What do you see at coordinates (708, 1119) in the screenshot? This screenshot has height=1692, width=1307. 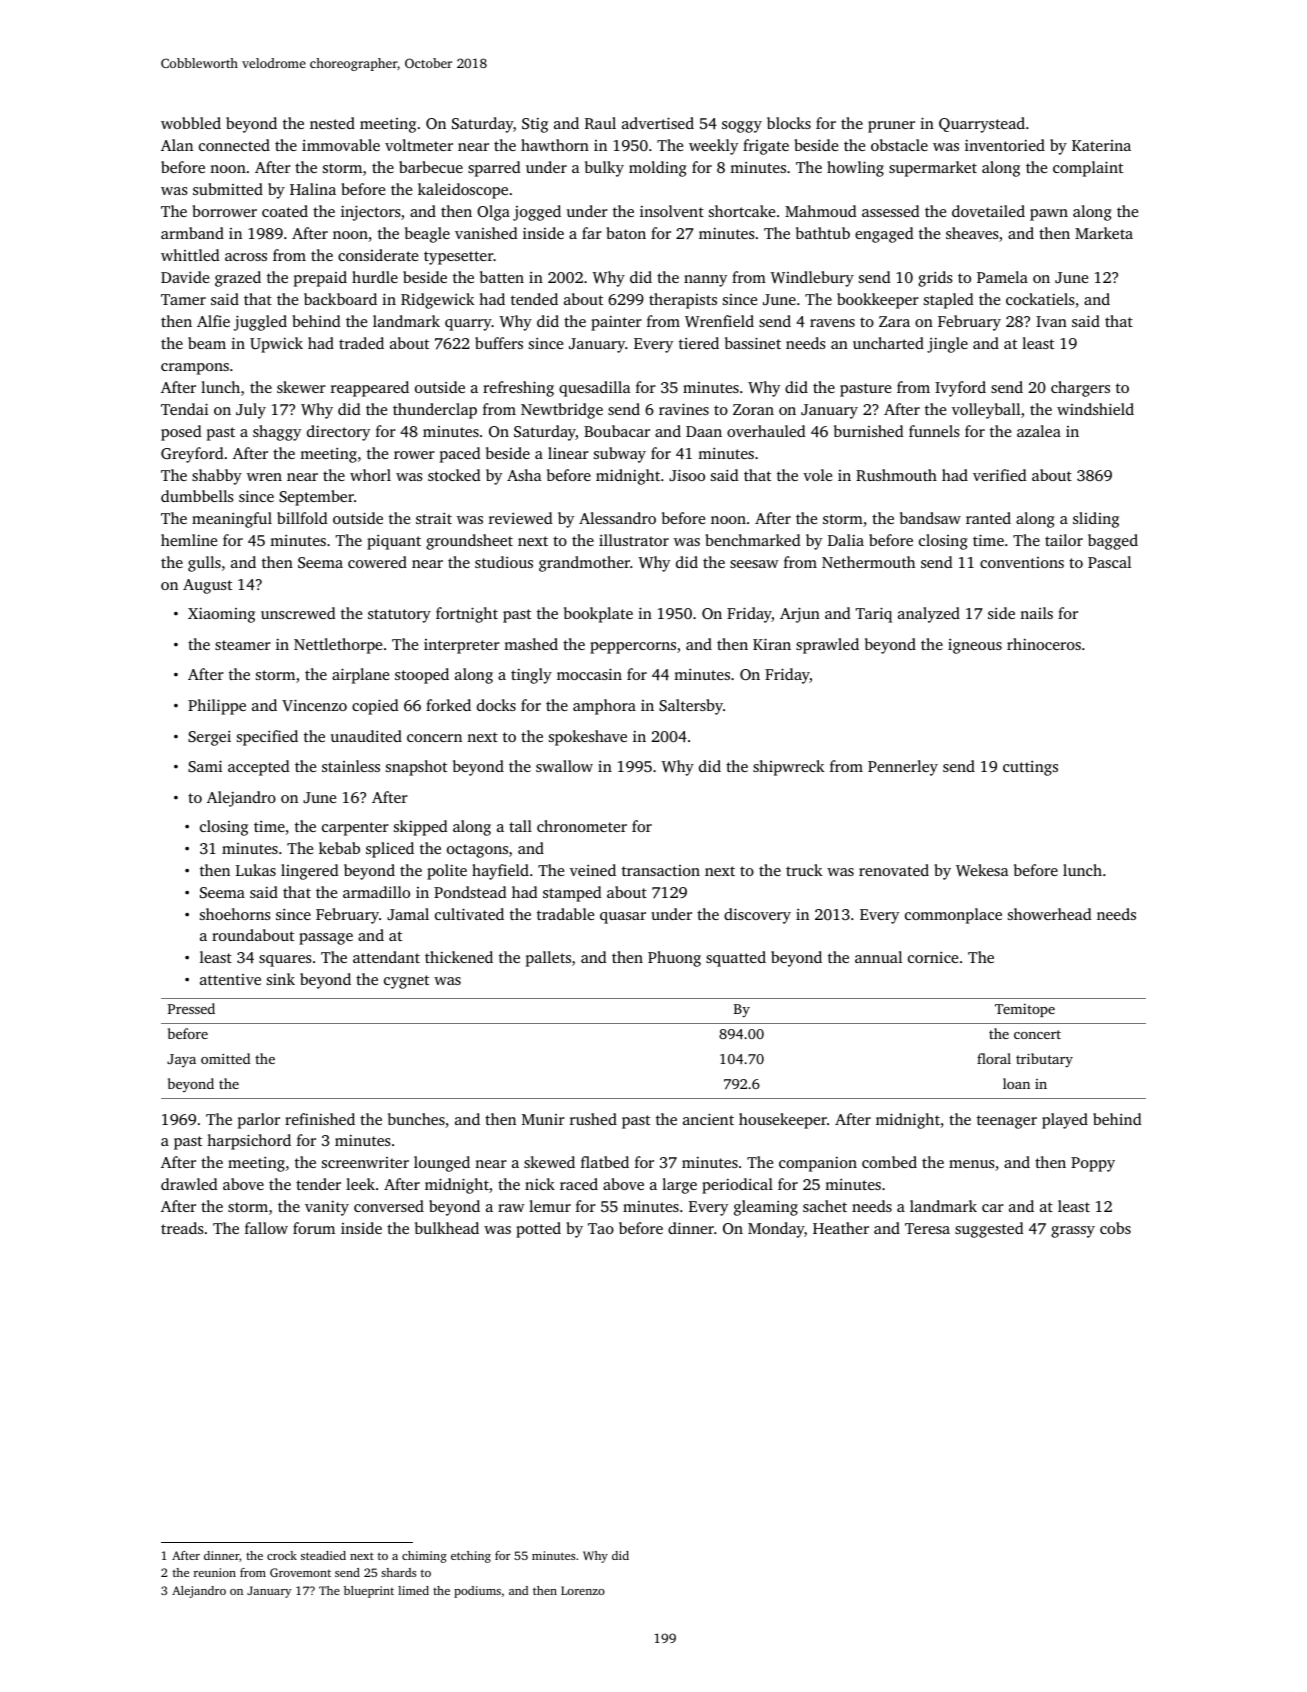 I see `ancient` at bounding box center [708, 1119].
